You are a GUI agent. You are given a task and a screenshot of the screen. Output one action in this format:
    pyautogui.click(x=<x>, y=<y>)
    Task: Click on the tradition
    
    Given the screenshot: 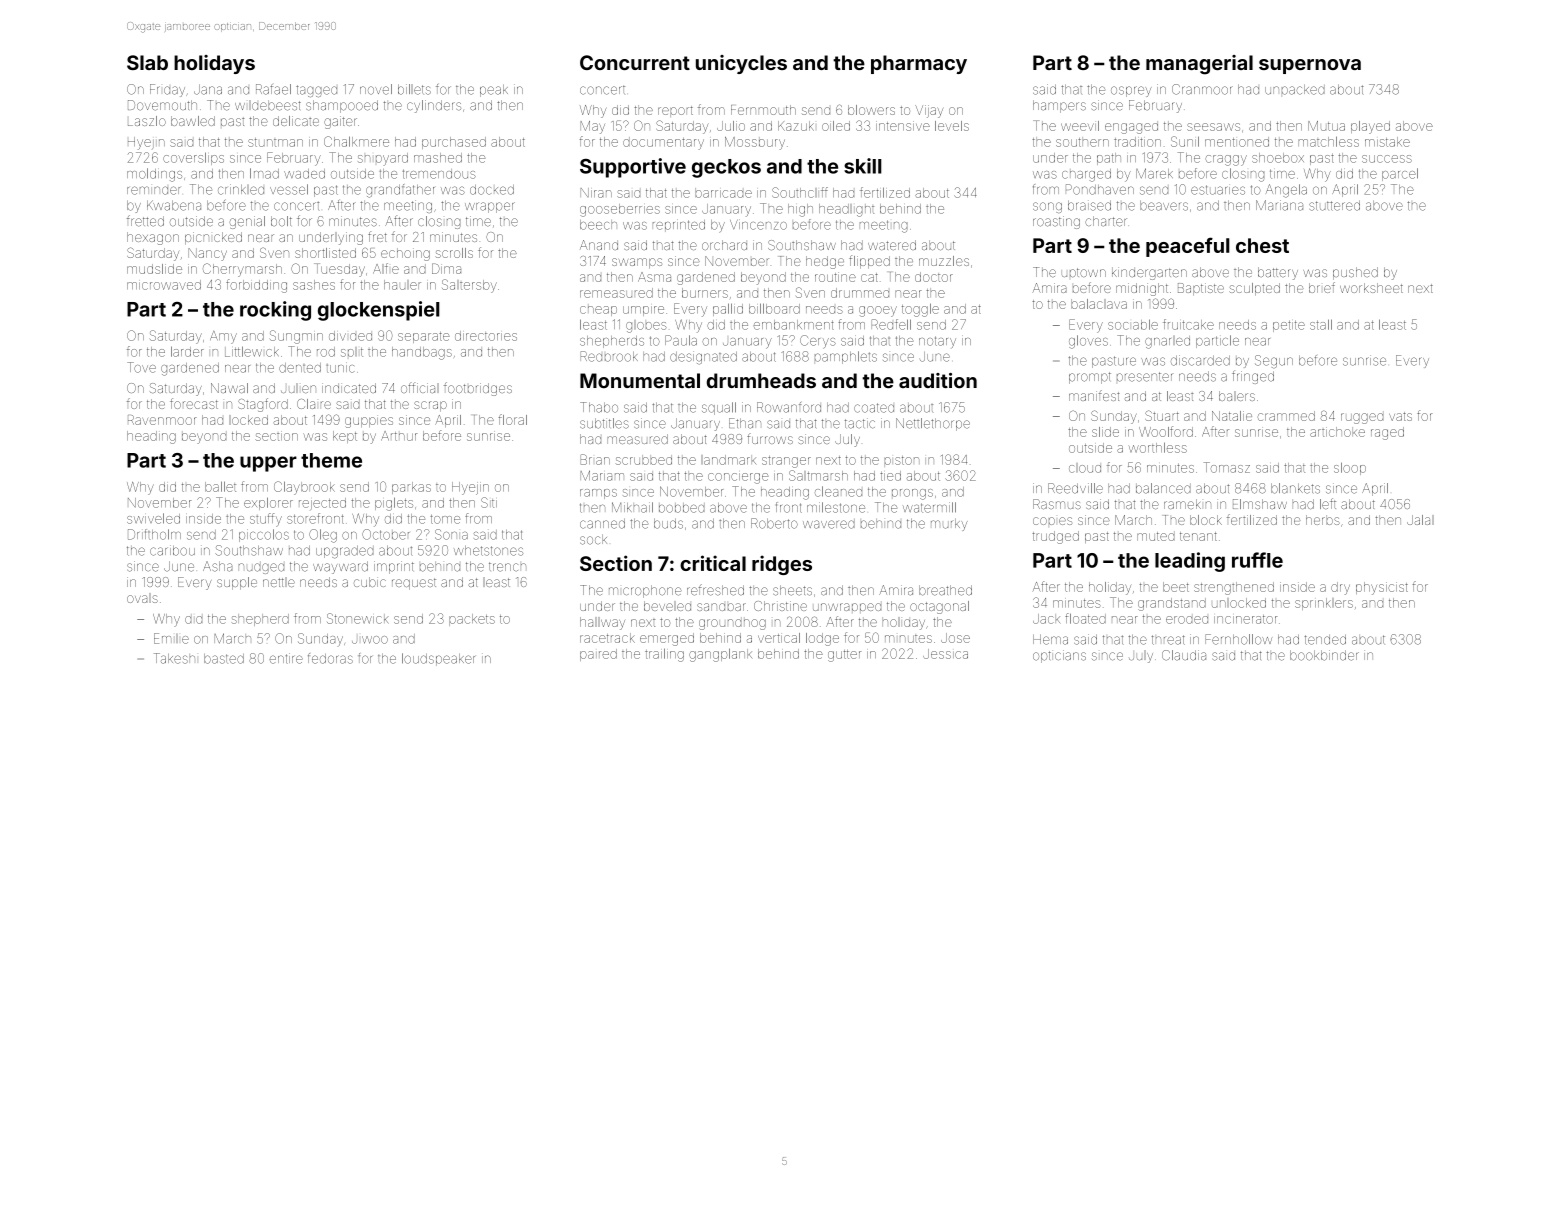 What is the action you would take?
    pyautogui.click(x=1137, y=142)
